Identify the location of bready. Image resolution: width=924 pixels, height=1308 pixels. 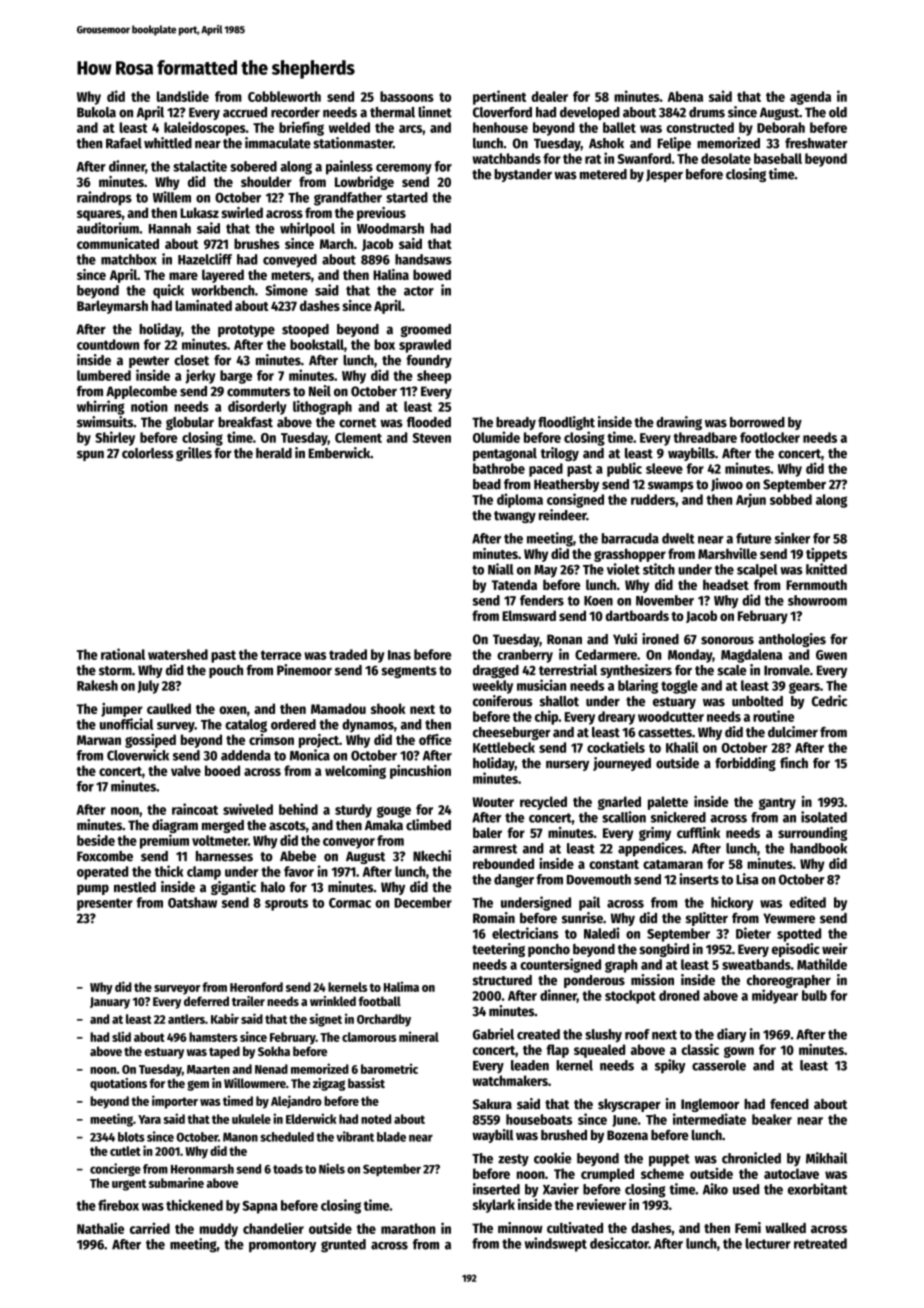
(516, 423).
